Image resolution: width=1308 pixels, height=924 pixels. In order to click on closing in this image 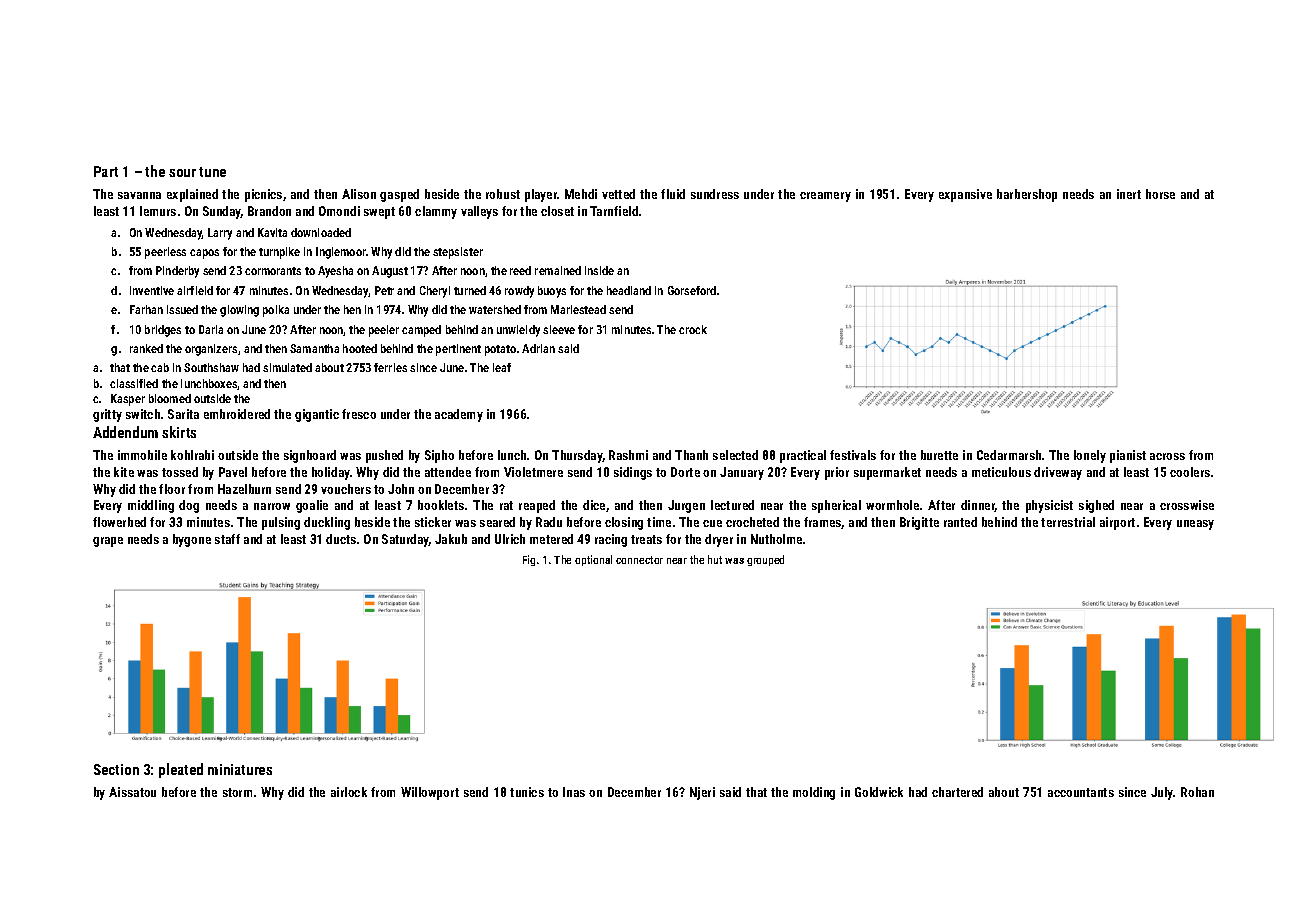, I will do `click(624, 523)`.
